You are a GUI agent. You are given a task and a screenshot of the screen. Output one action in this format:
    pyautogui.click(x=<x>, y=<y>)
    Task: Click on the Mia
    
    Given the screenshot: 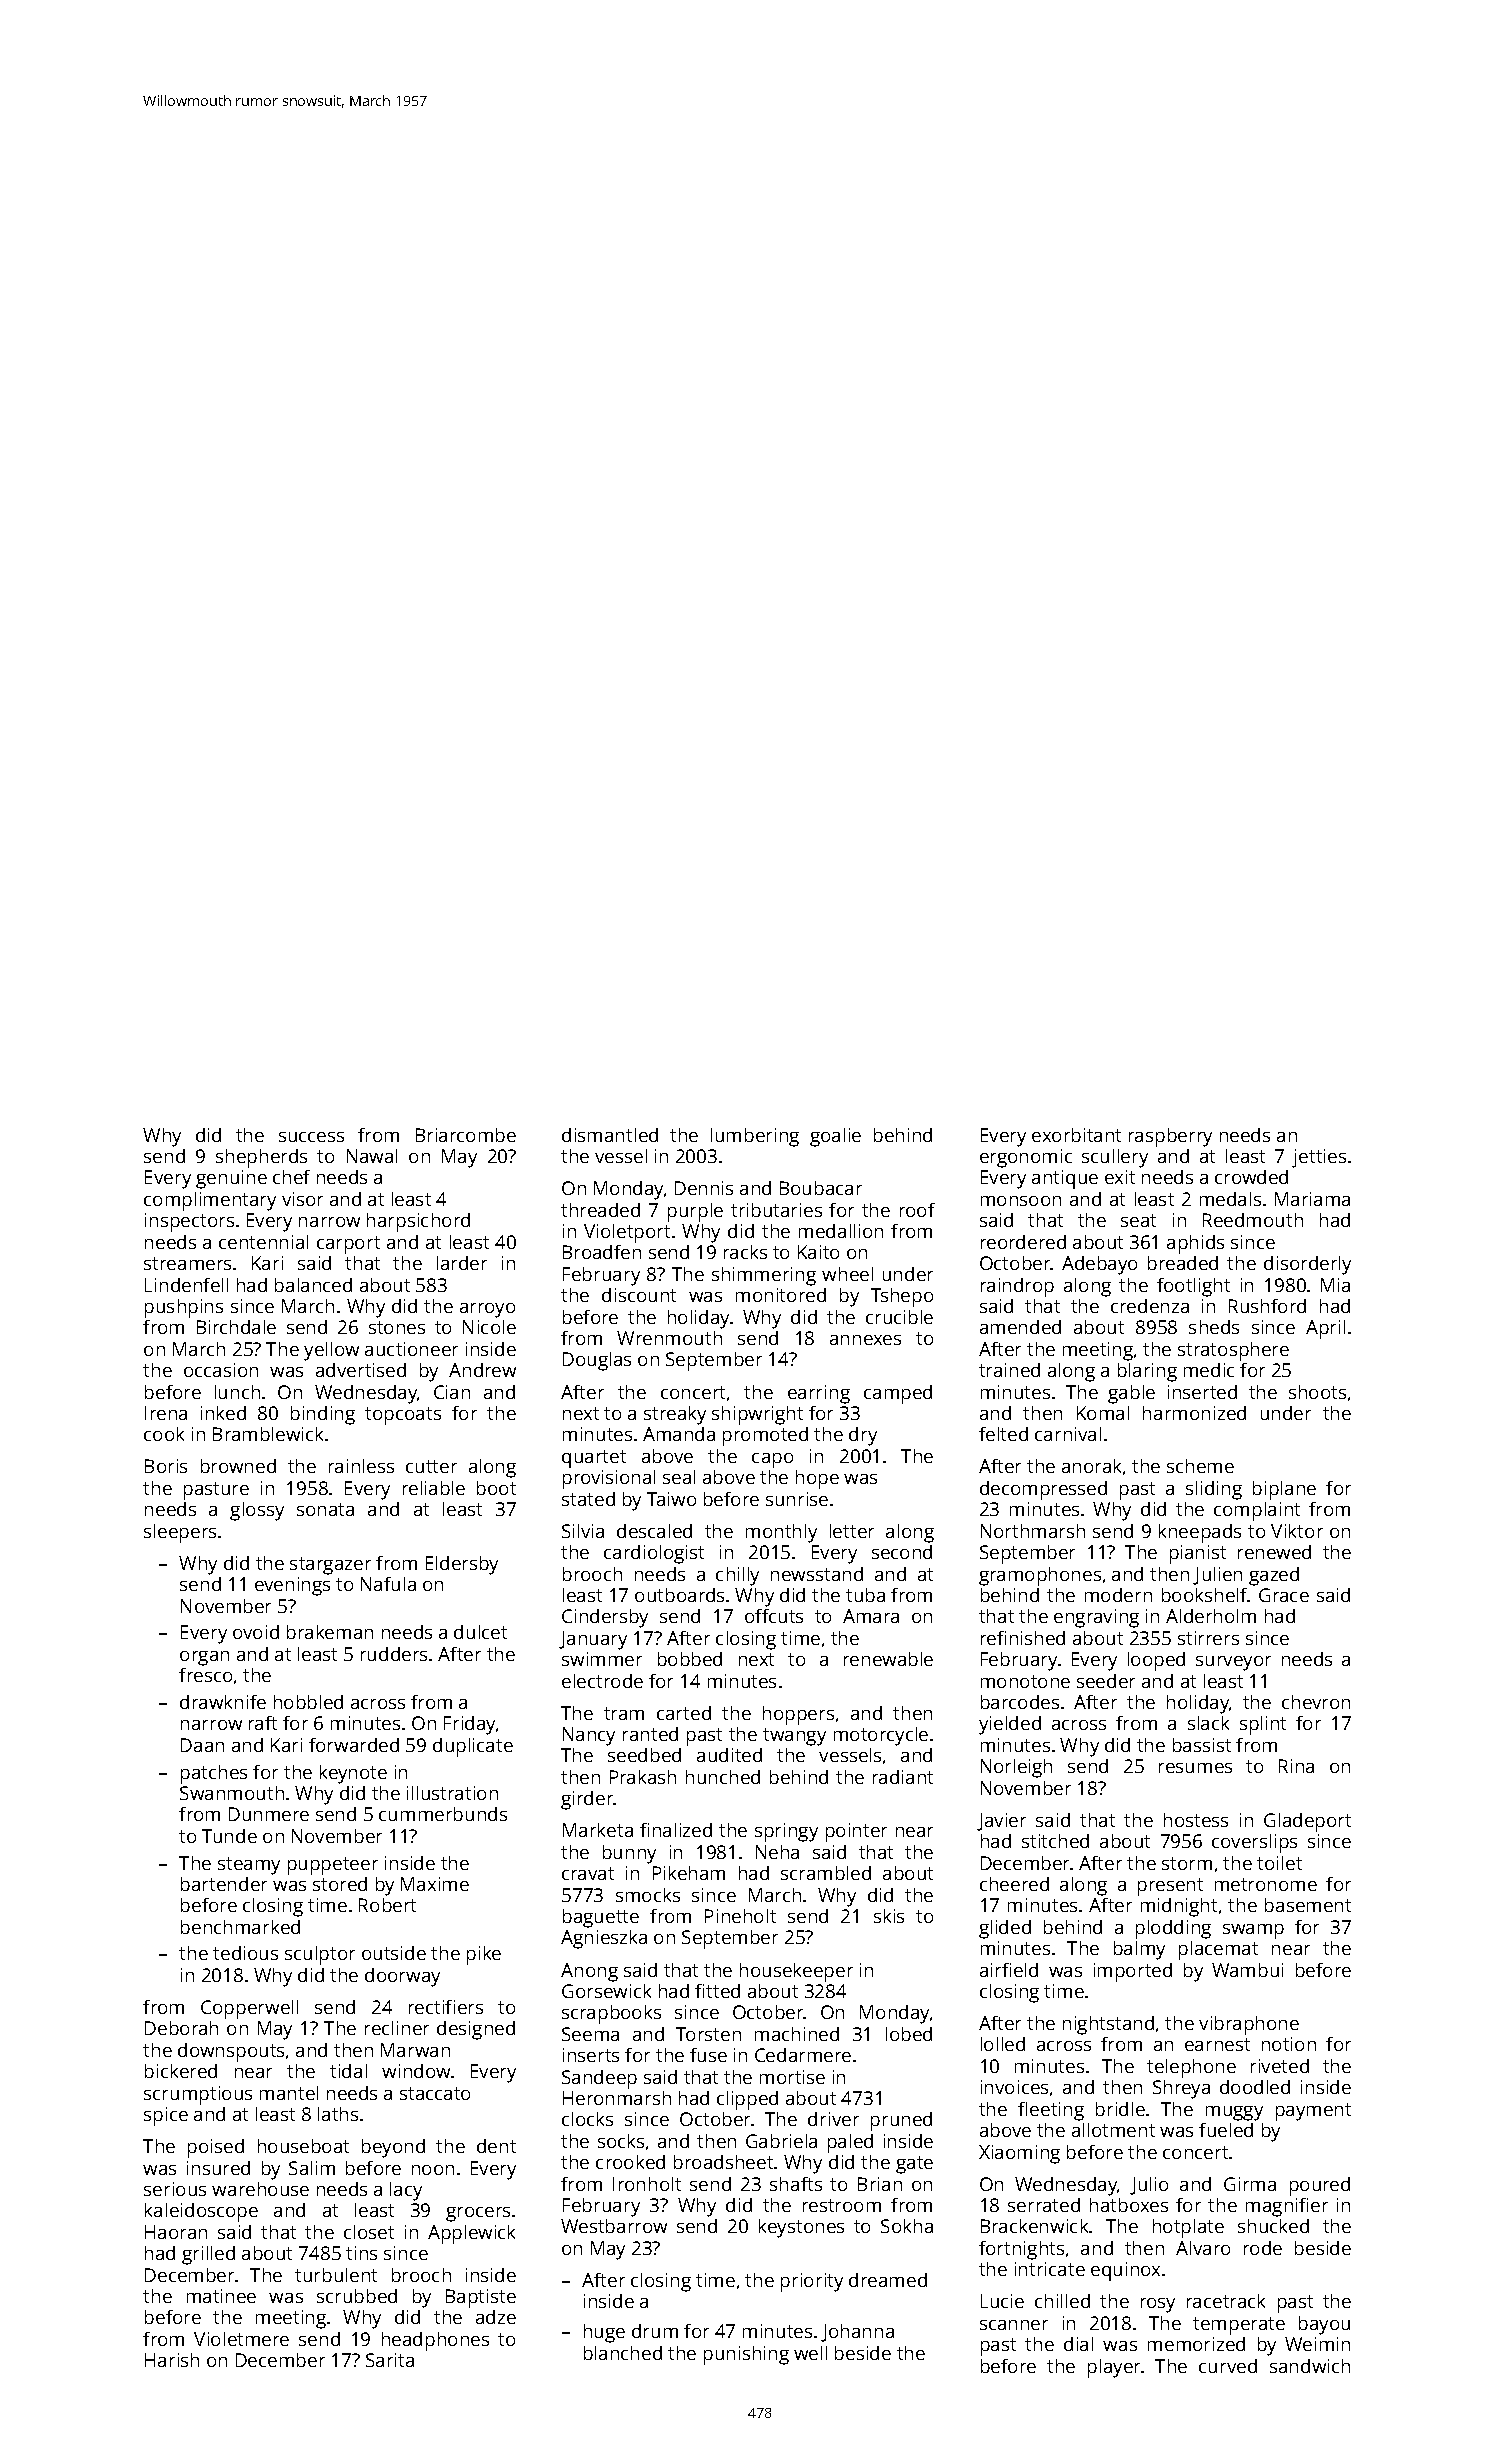 What is the action you would take?
    pyautogui.click(x=1335, y=1285)
